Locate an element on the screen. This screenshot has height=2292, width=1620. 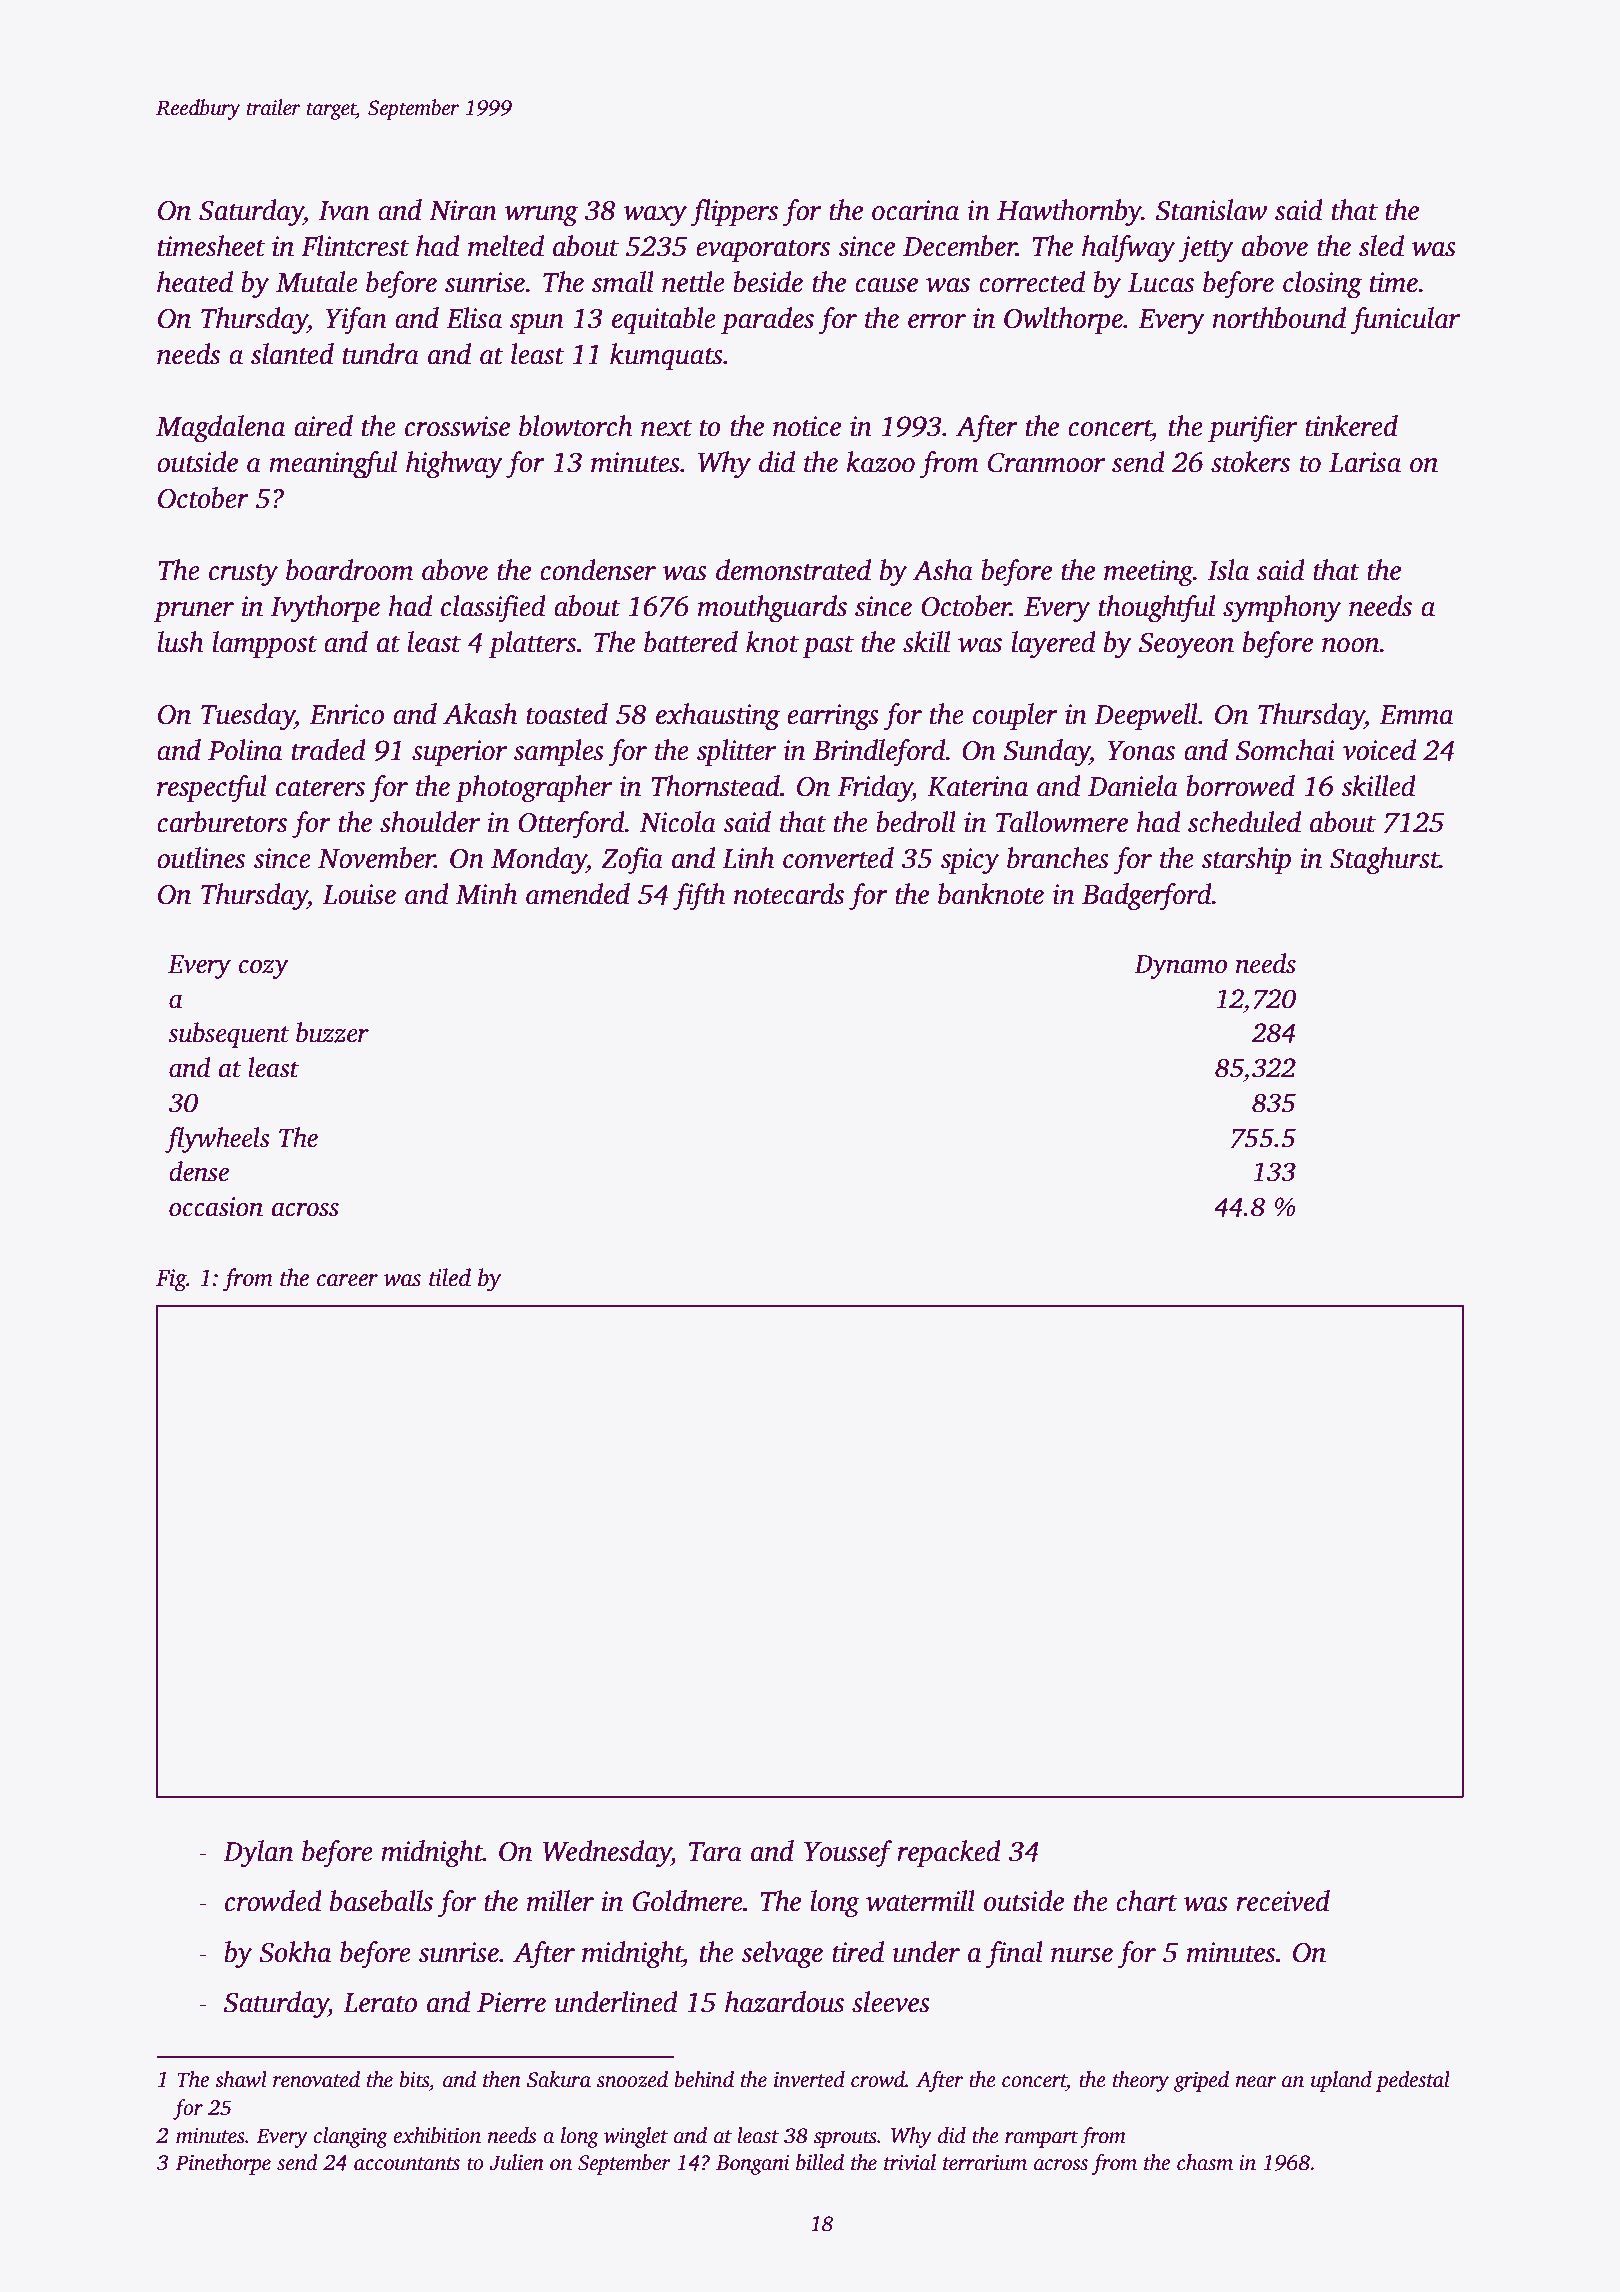
Badgerford is located at coordinates (1147, 897).
